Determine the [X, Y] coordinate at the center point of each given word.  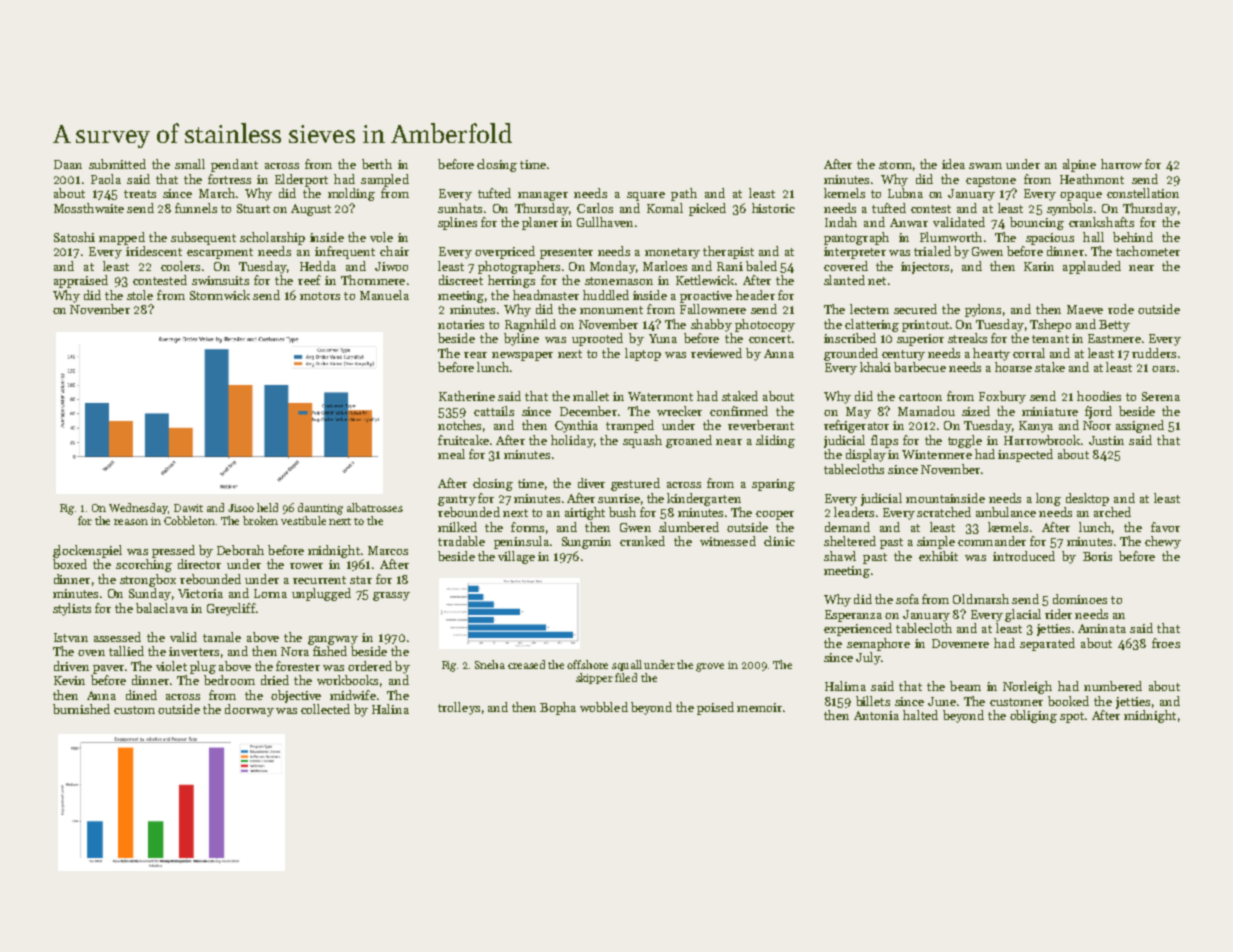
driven [71, 666]
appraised [81, 281]
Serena [1161, 396]
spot [1072, 717]
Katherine [467, 396]
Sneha [490, 664]
